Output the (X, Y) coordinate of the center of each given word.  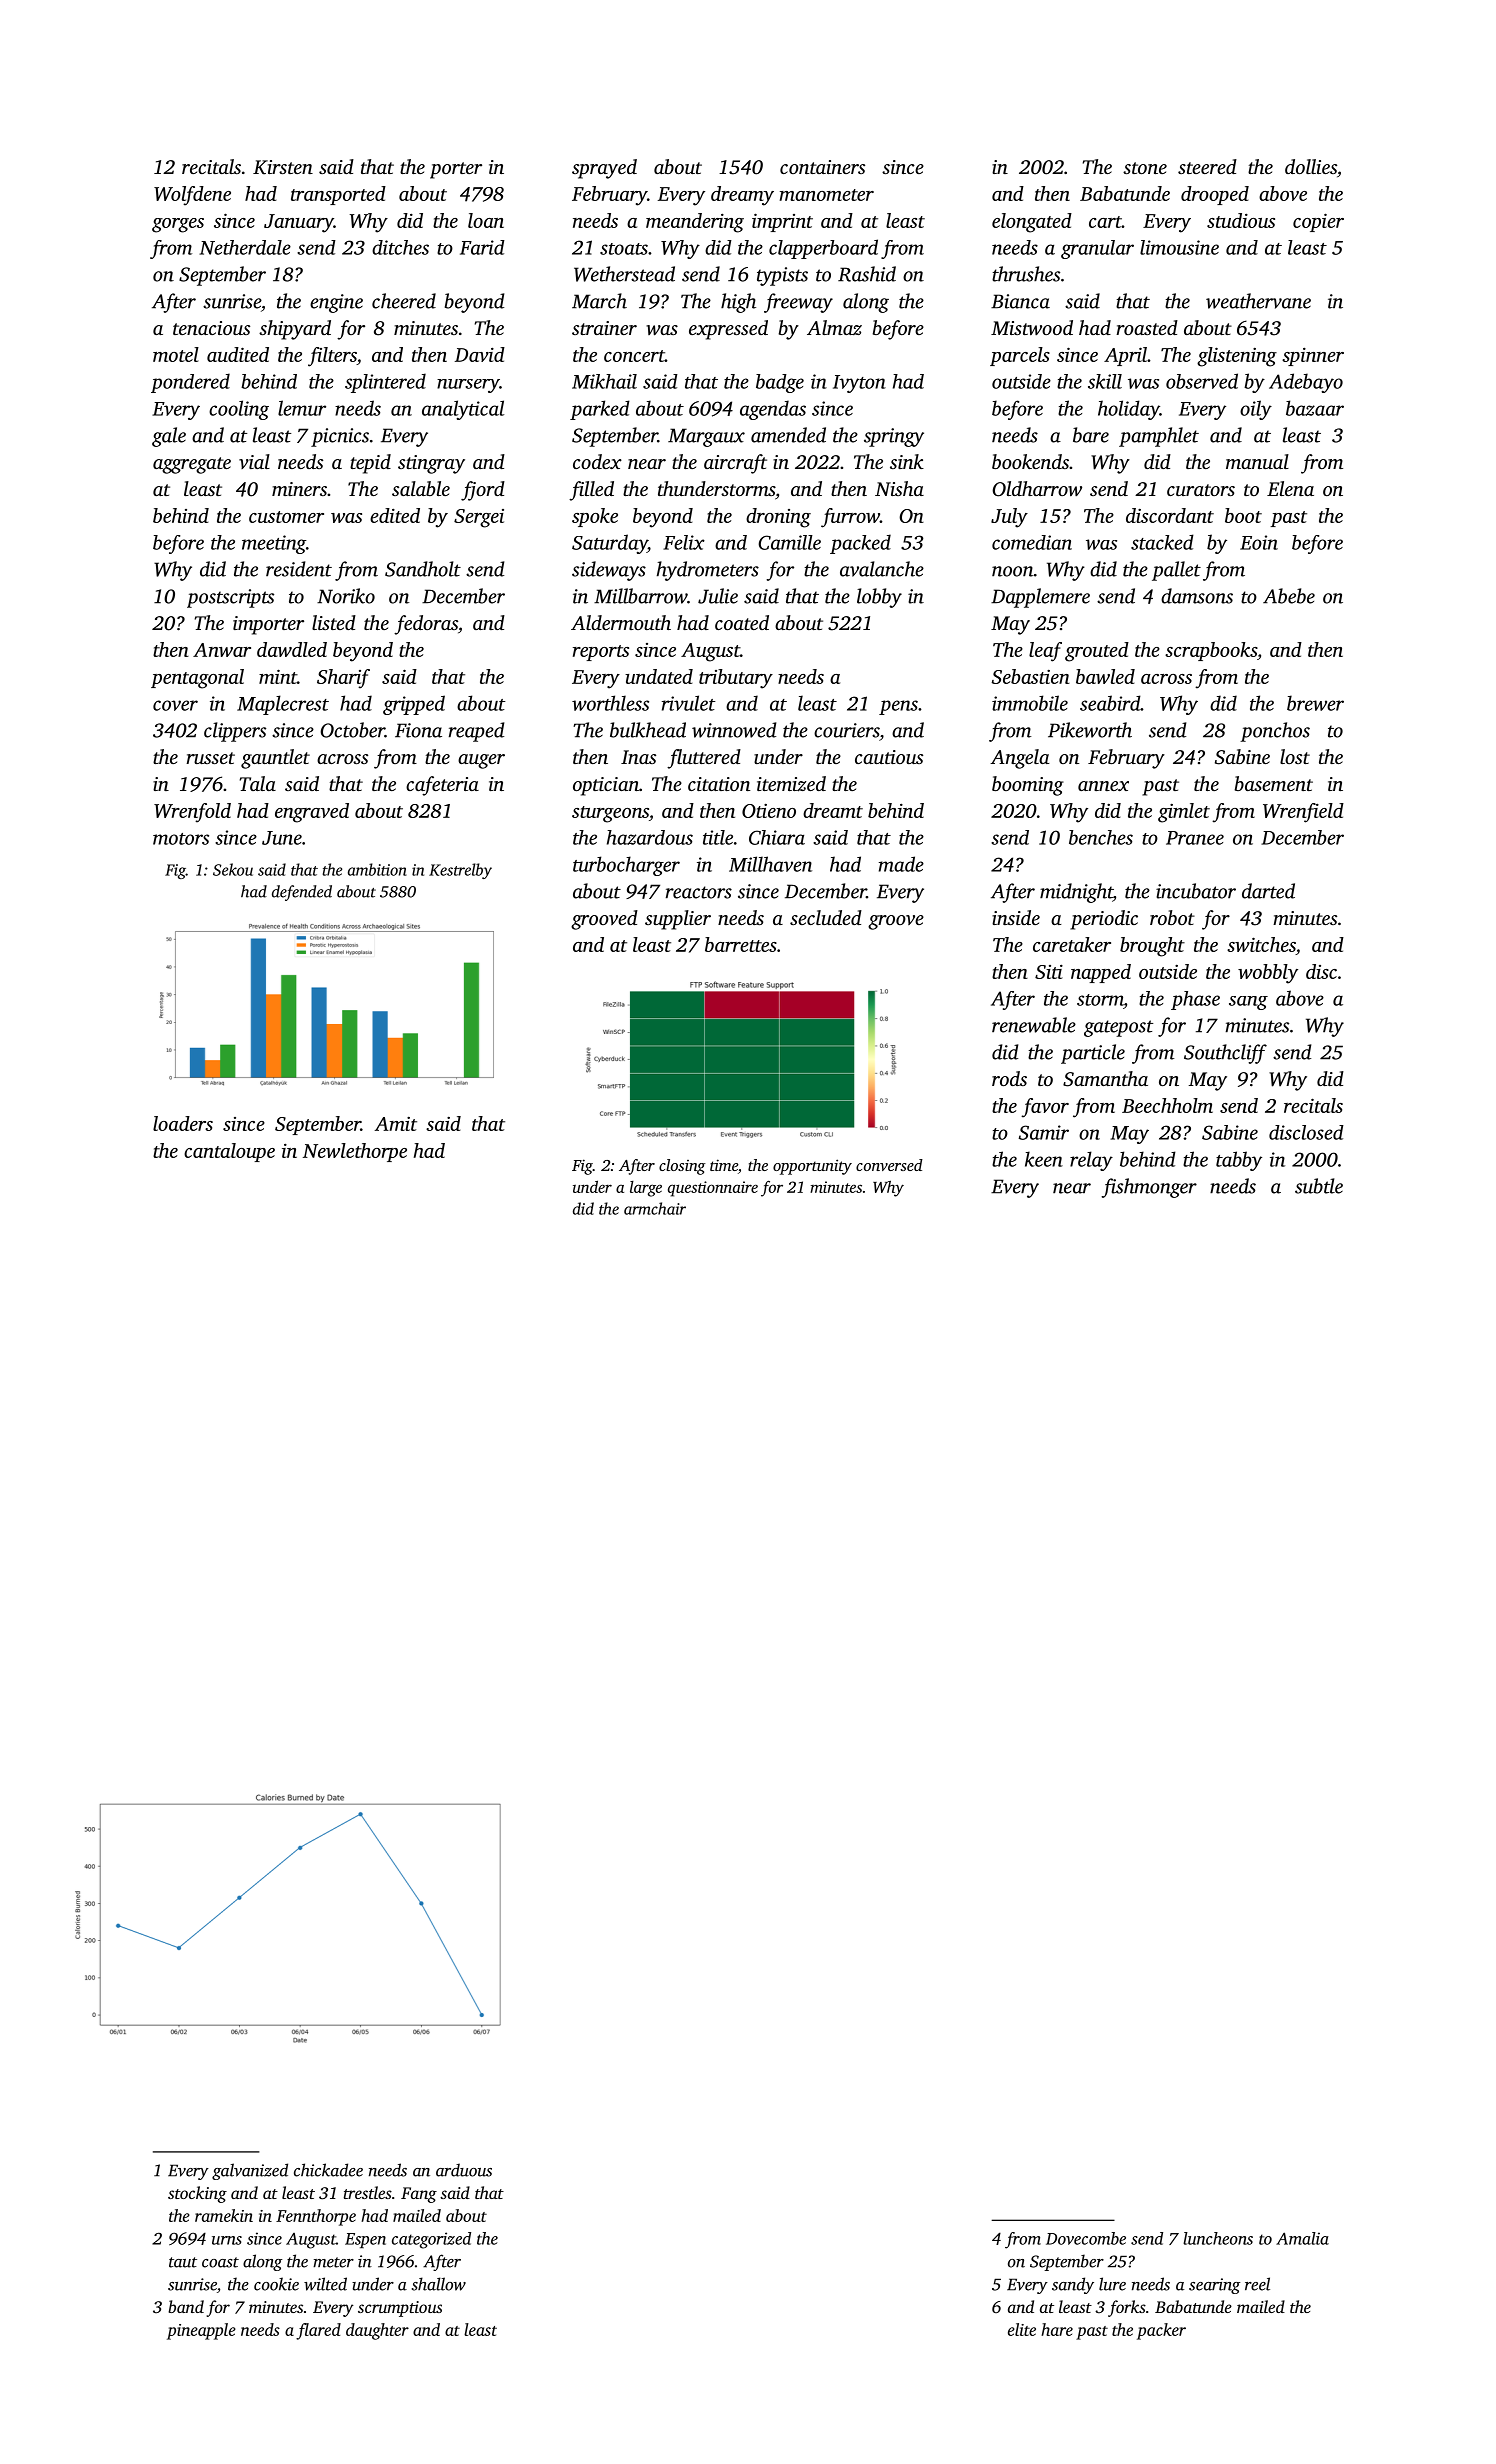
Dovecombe (1086, 2238)
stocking (197, 2194)
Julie (718, 596)
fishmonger (1149, 1188)
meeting (274, 544)
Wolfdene (192, 196)
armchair (655, 1208)
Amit (396, 1124)
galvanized (250, 2171)
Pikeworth (1090, 730)
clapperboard (823, 249)
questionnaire (713, 1189)
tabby (1239, 1161)
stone (1145, 168)
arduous (464, 2170)
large (646, 1189)
